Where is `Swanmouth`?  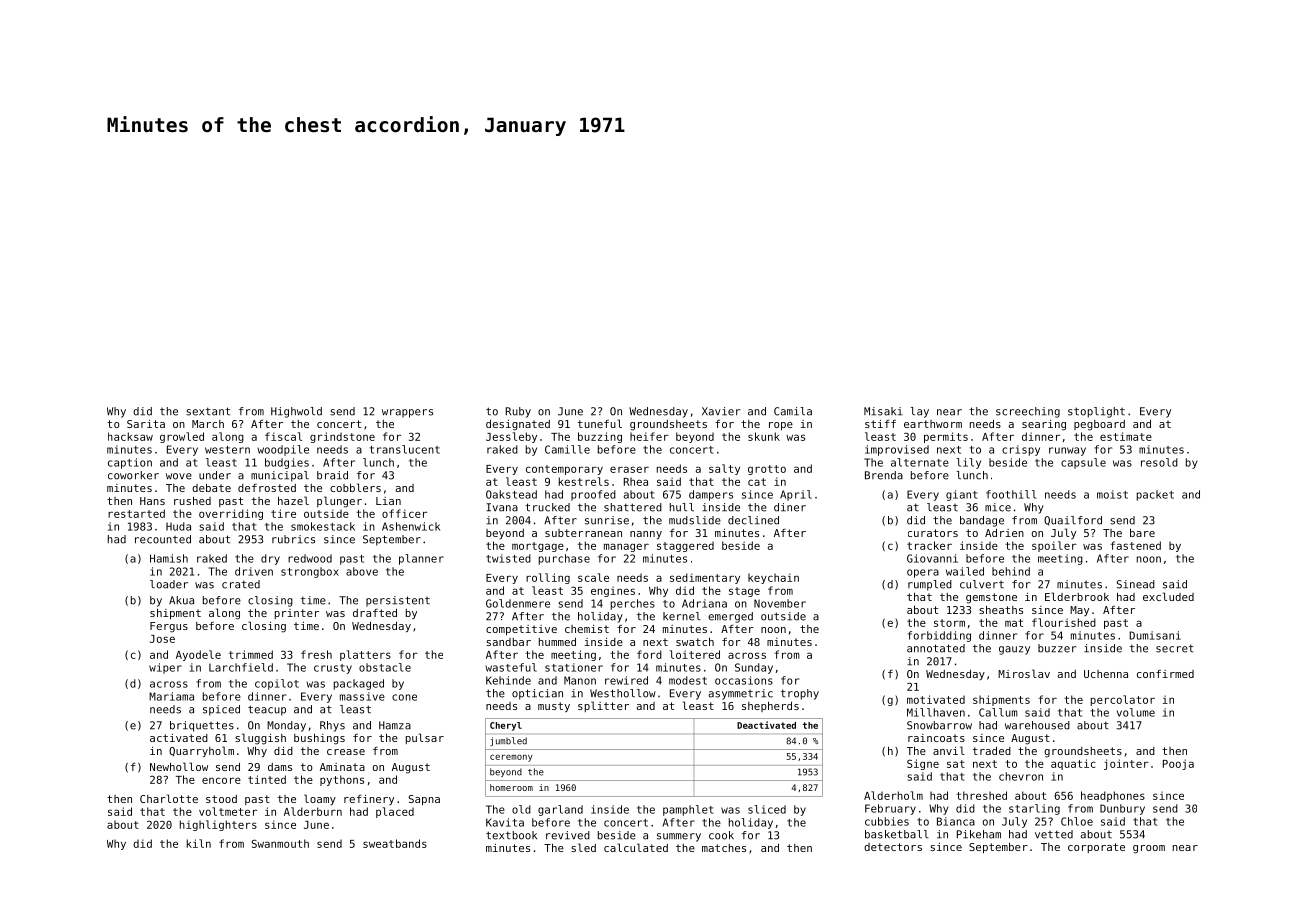 Swanmouth is located at coordinates (280, 843).
